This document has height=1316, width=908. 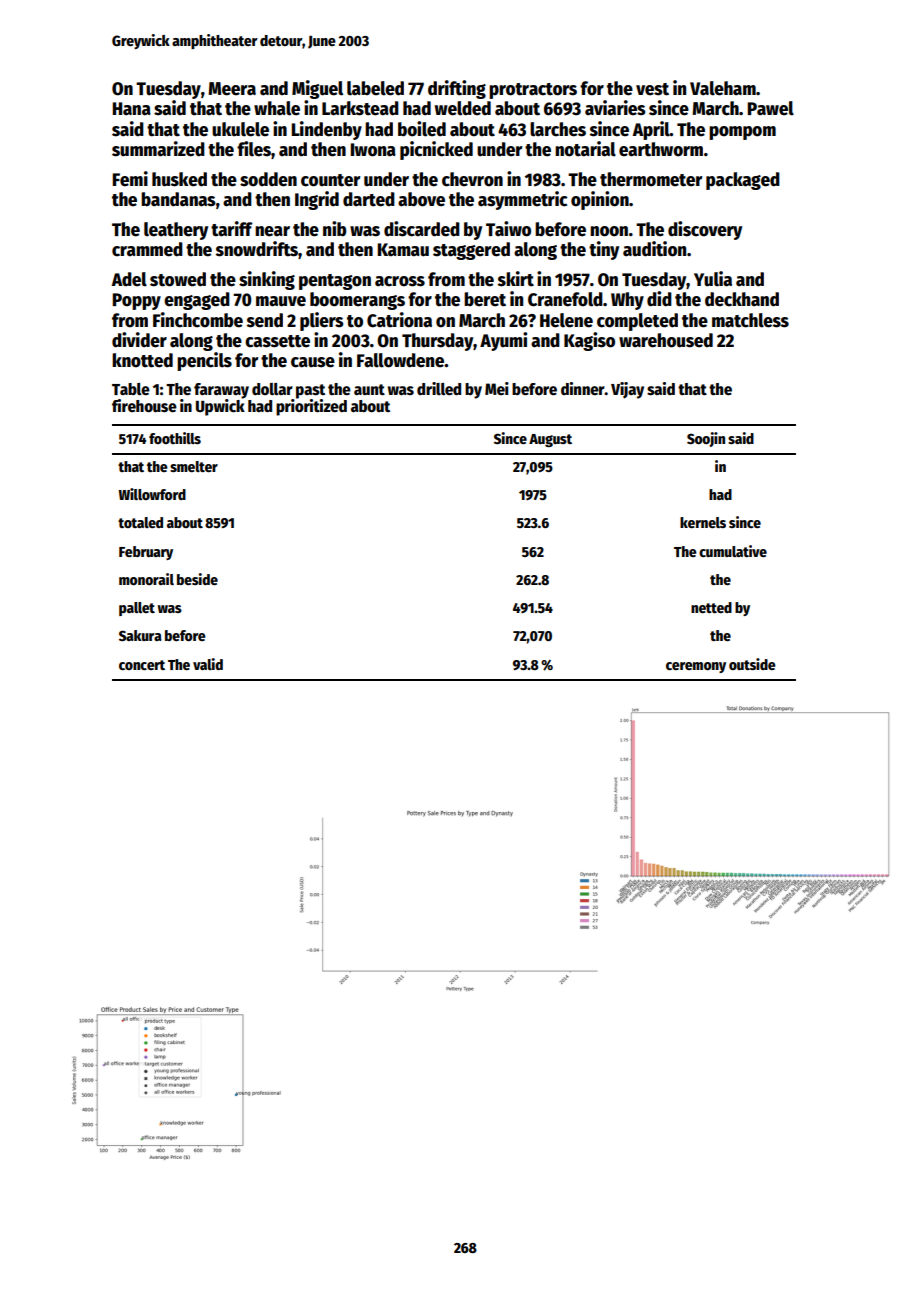 What do you see at coordinates (272, 389) in the document?
I see `dollar` at bounding box center [272, 389].
